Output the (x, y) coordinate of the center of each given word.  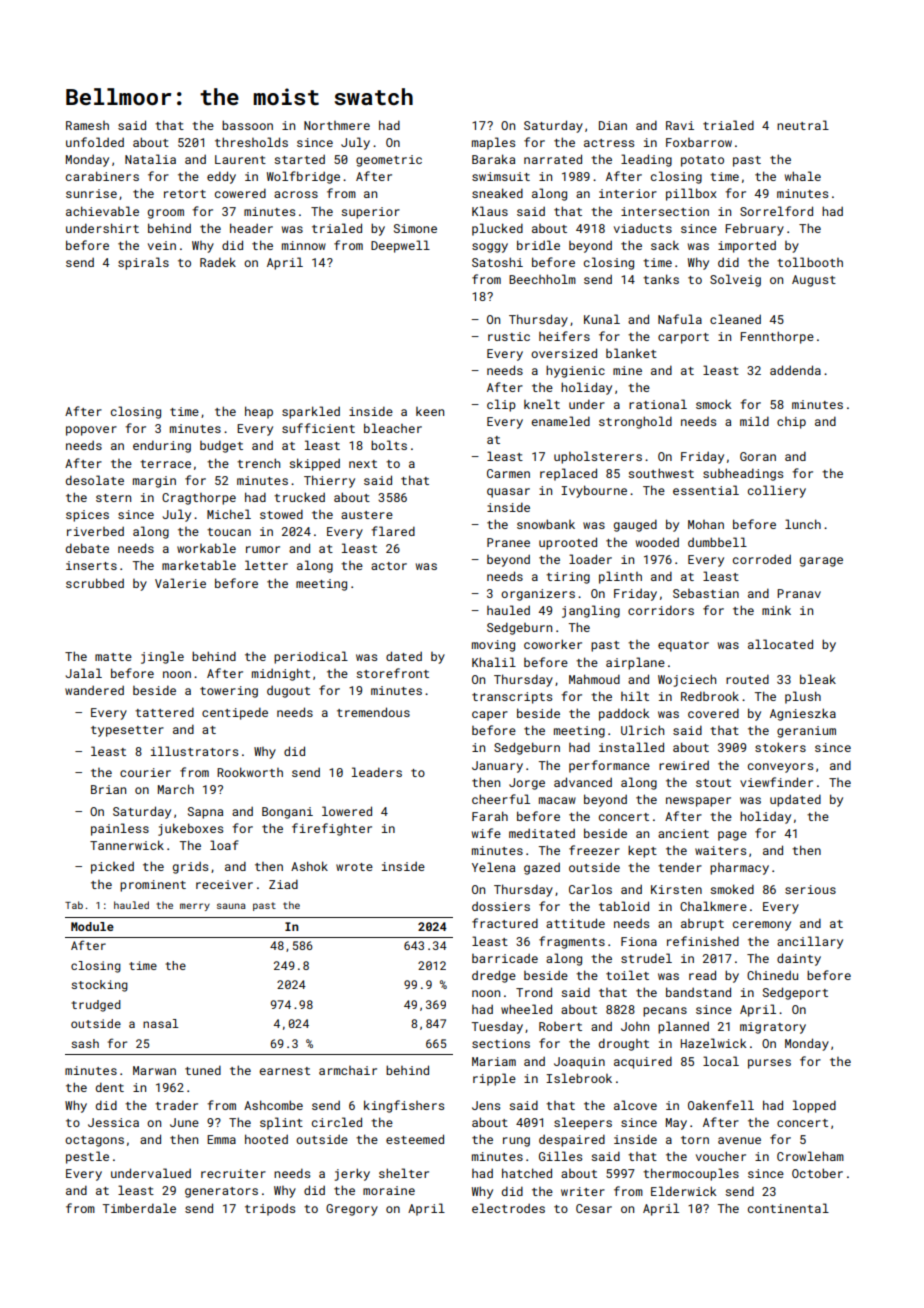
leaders (377, 772)
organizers (538, 595)
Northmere (337, 125)
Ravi (680, 125)
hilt (635, 696)
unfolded (95, 142)
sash (85, 1043)
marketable (199, 565)
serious (810, 889)
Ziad (283, 884)
